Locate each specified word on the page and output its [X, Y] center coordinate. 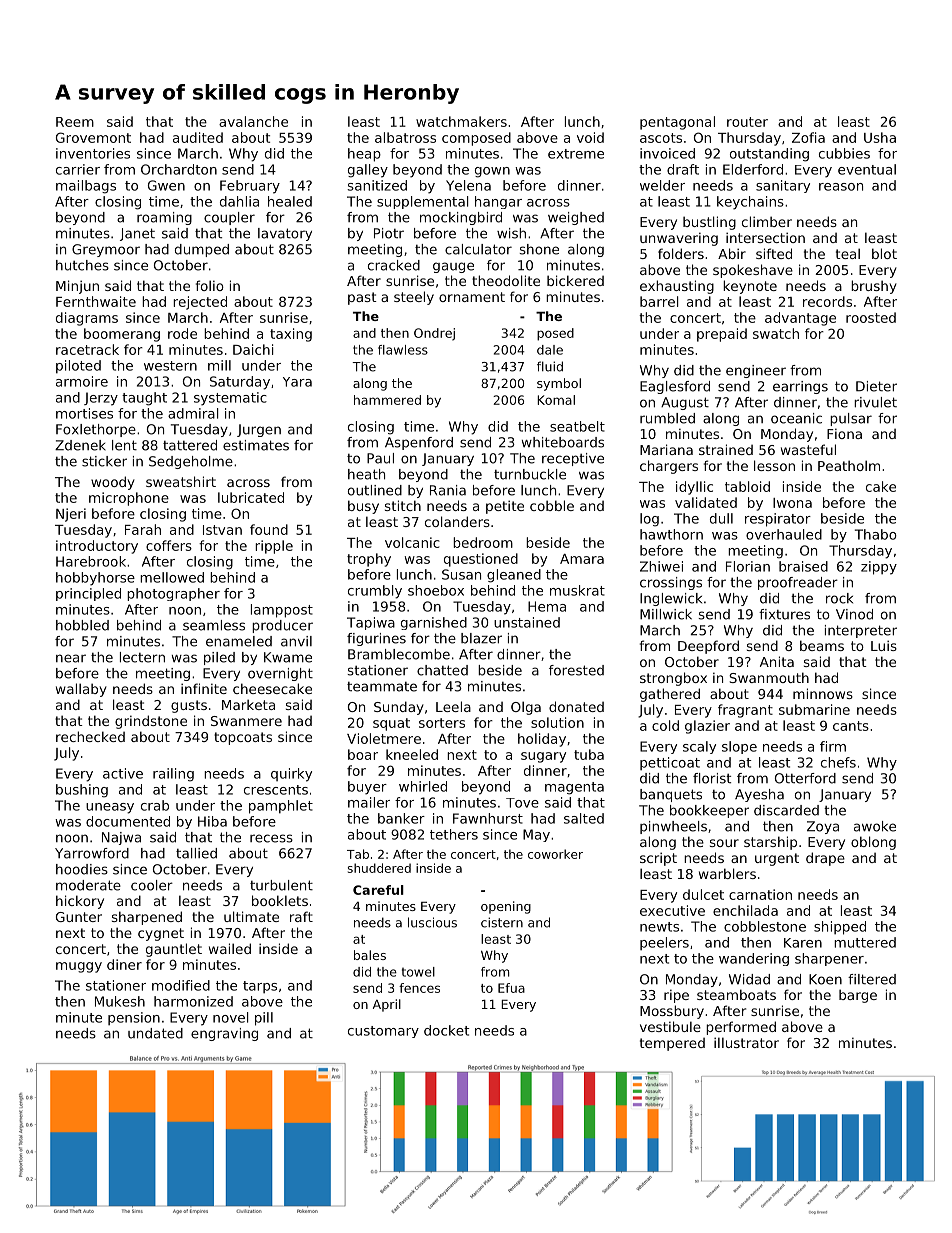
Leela [453, 706]
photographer [173, 594]
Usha [880, 137]
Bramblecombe [399, 654]
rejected [200, 303]
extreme [576, 154]
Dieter [876, 386]
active [123, 773]
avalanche [253, 121]
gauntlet [174, 950]
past [362, 298]
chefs [838, 762]
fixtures [784, 614]
